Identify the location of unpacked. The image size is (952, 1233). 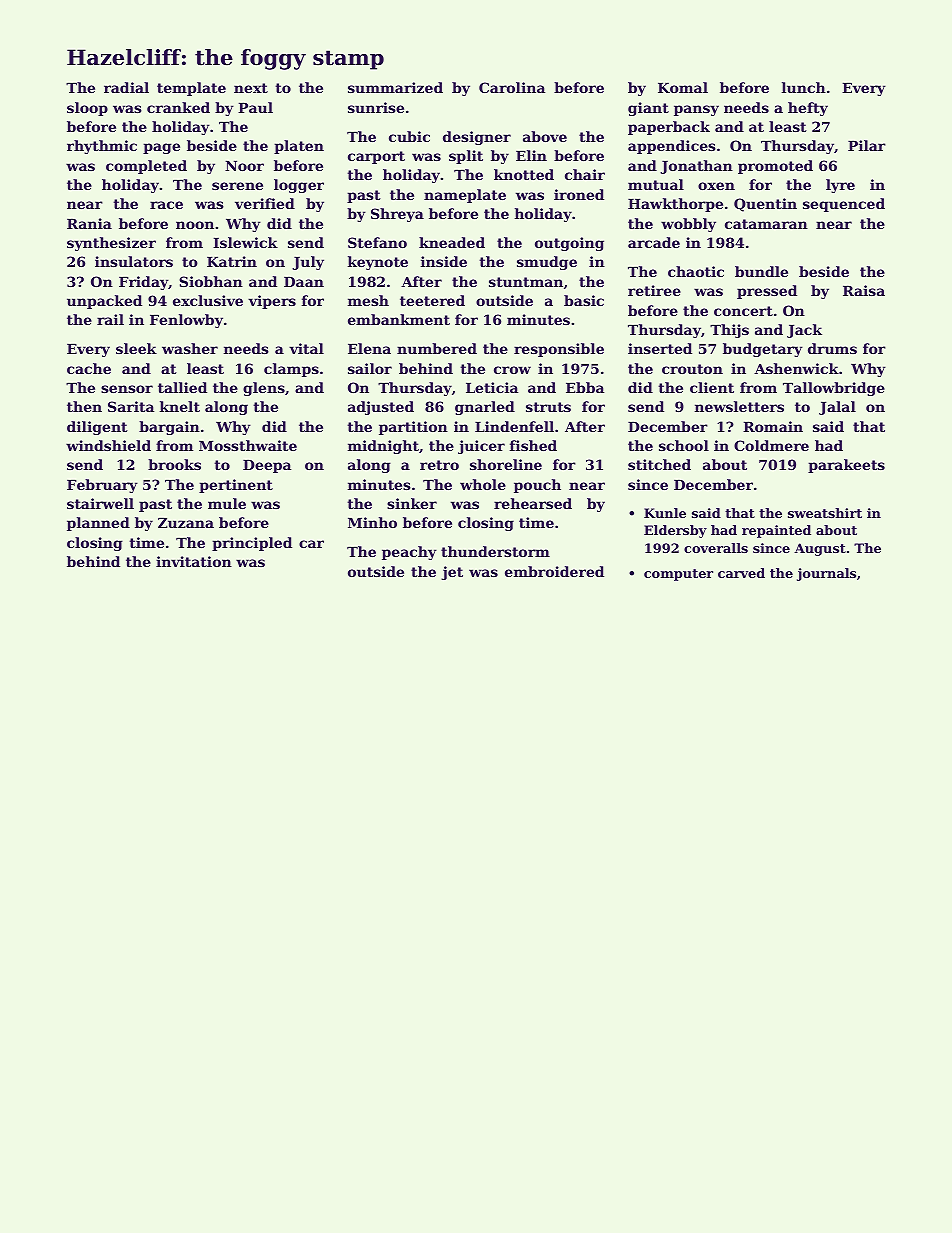
(104, 302).
